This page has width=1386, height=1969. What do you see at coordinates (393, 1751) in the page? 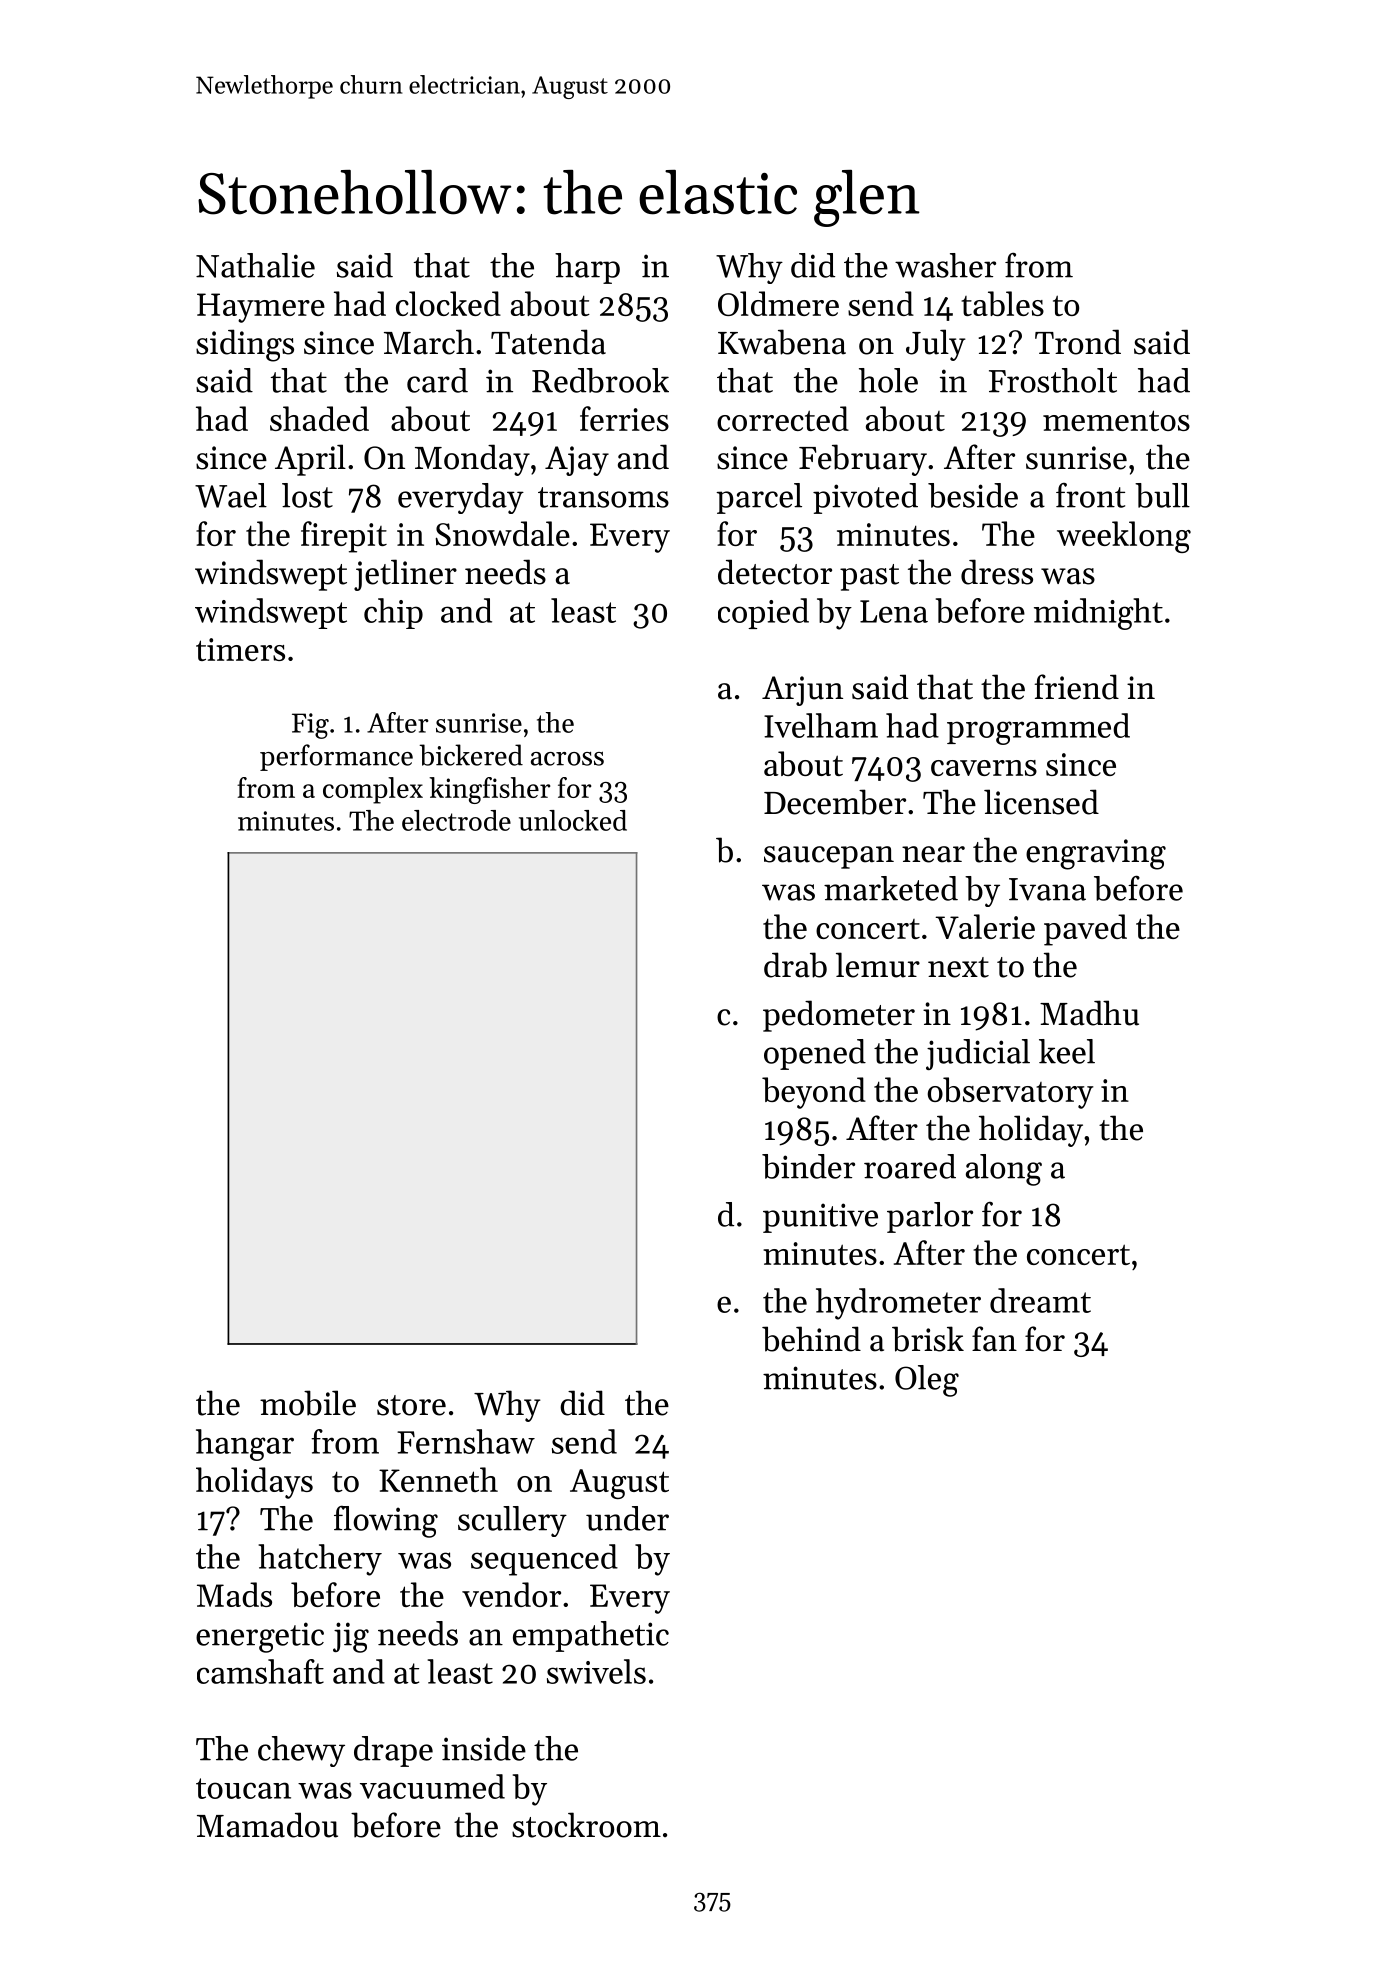
I see `drape` at bounding box center [393, 1751].
